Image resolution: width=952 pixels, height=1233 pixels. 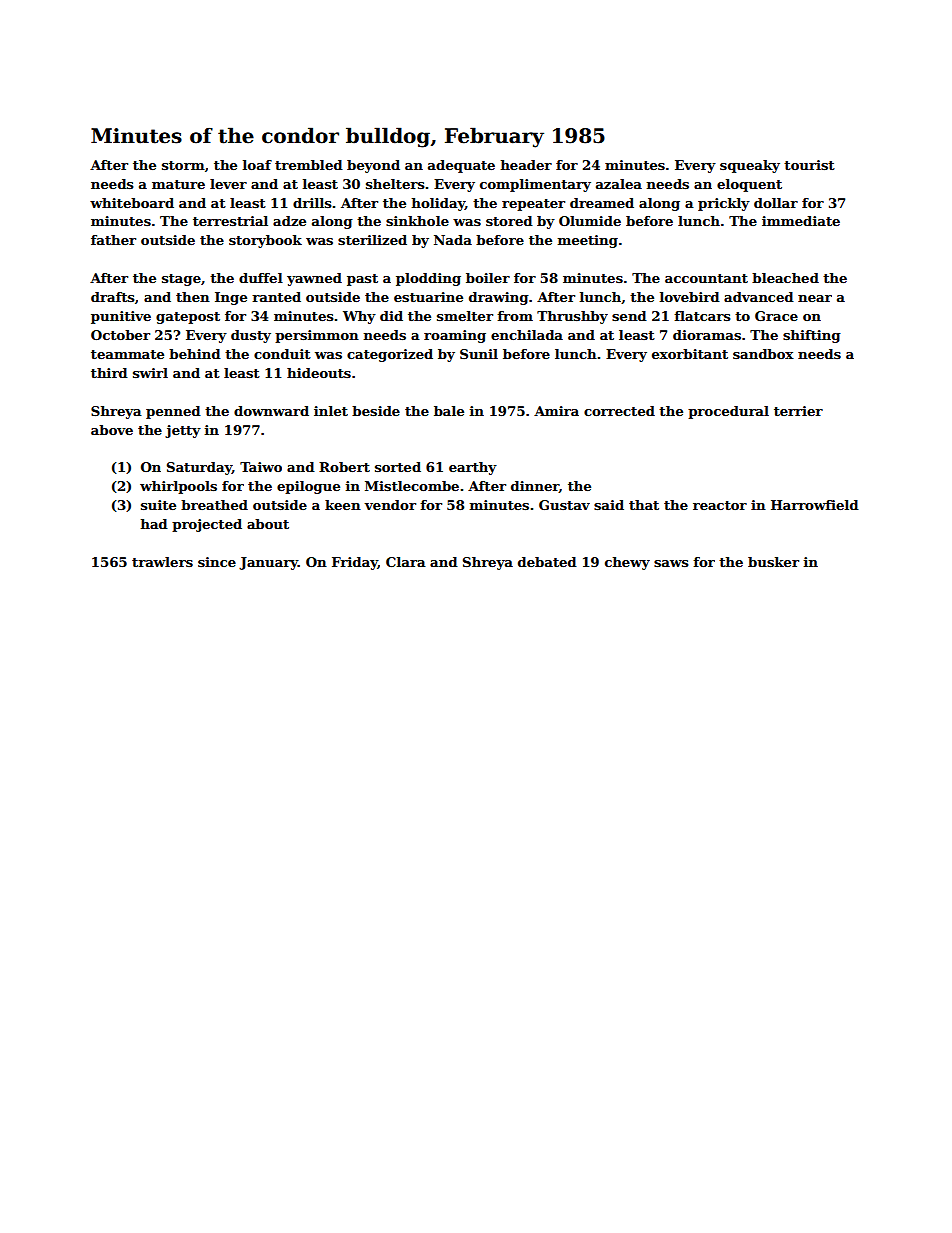 I want to click on storm, so click(x=183, y=165).
